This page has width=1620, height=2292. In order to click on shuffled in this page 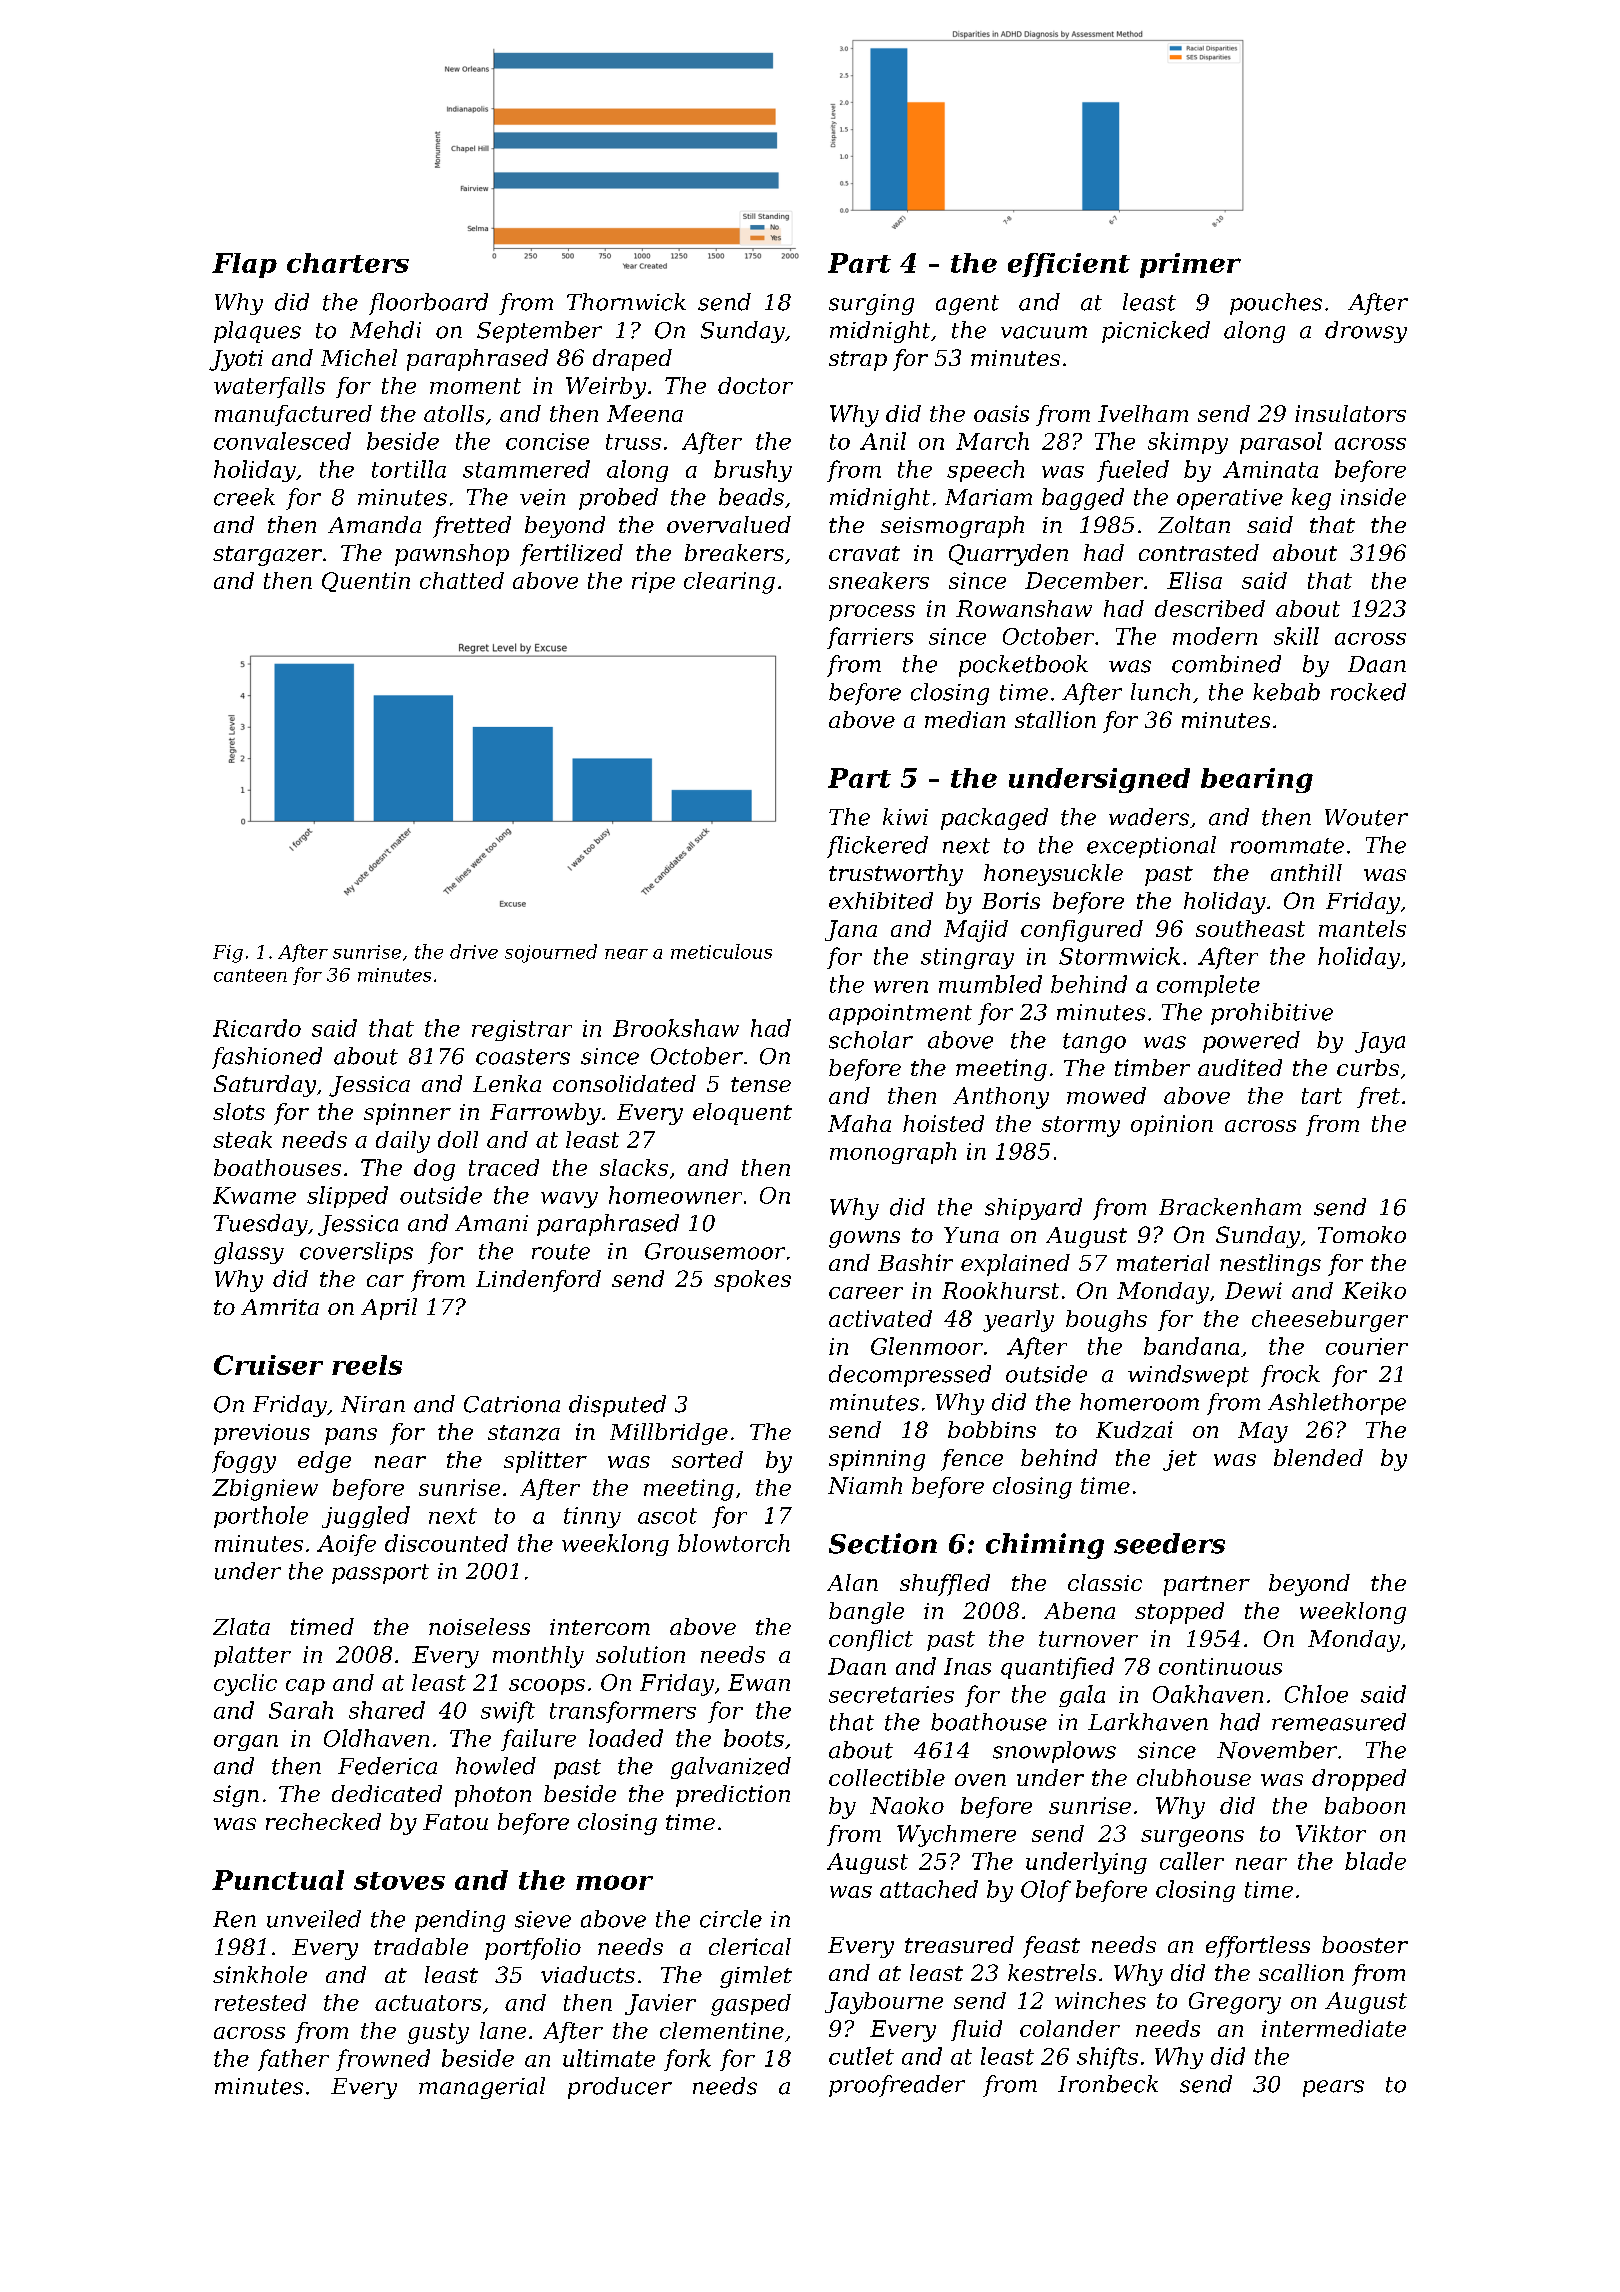, I will do `click(945, 1585)`.
